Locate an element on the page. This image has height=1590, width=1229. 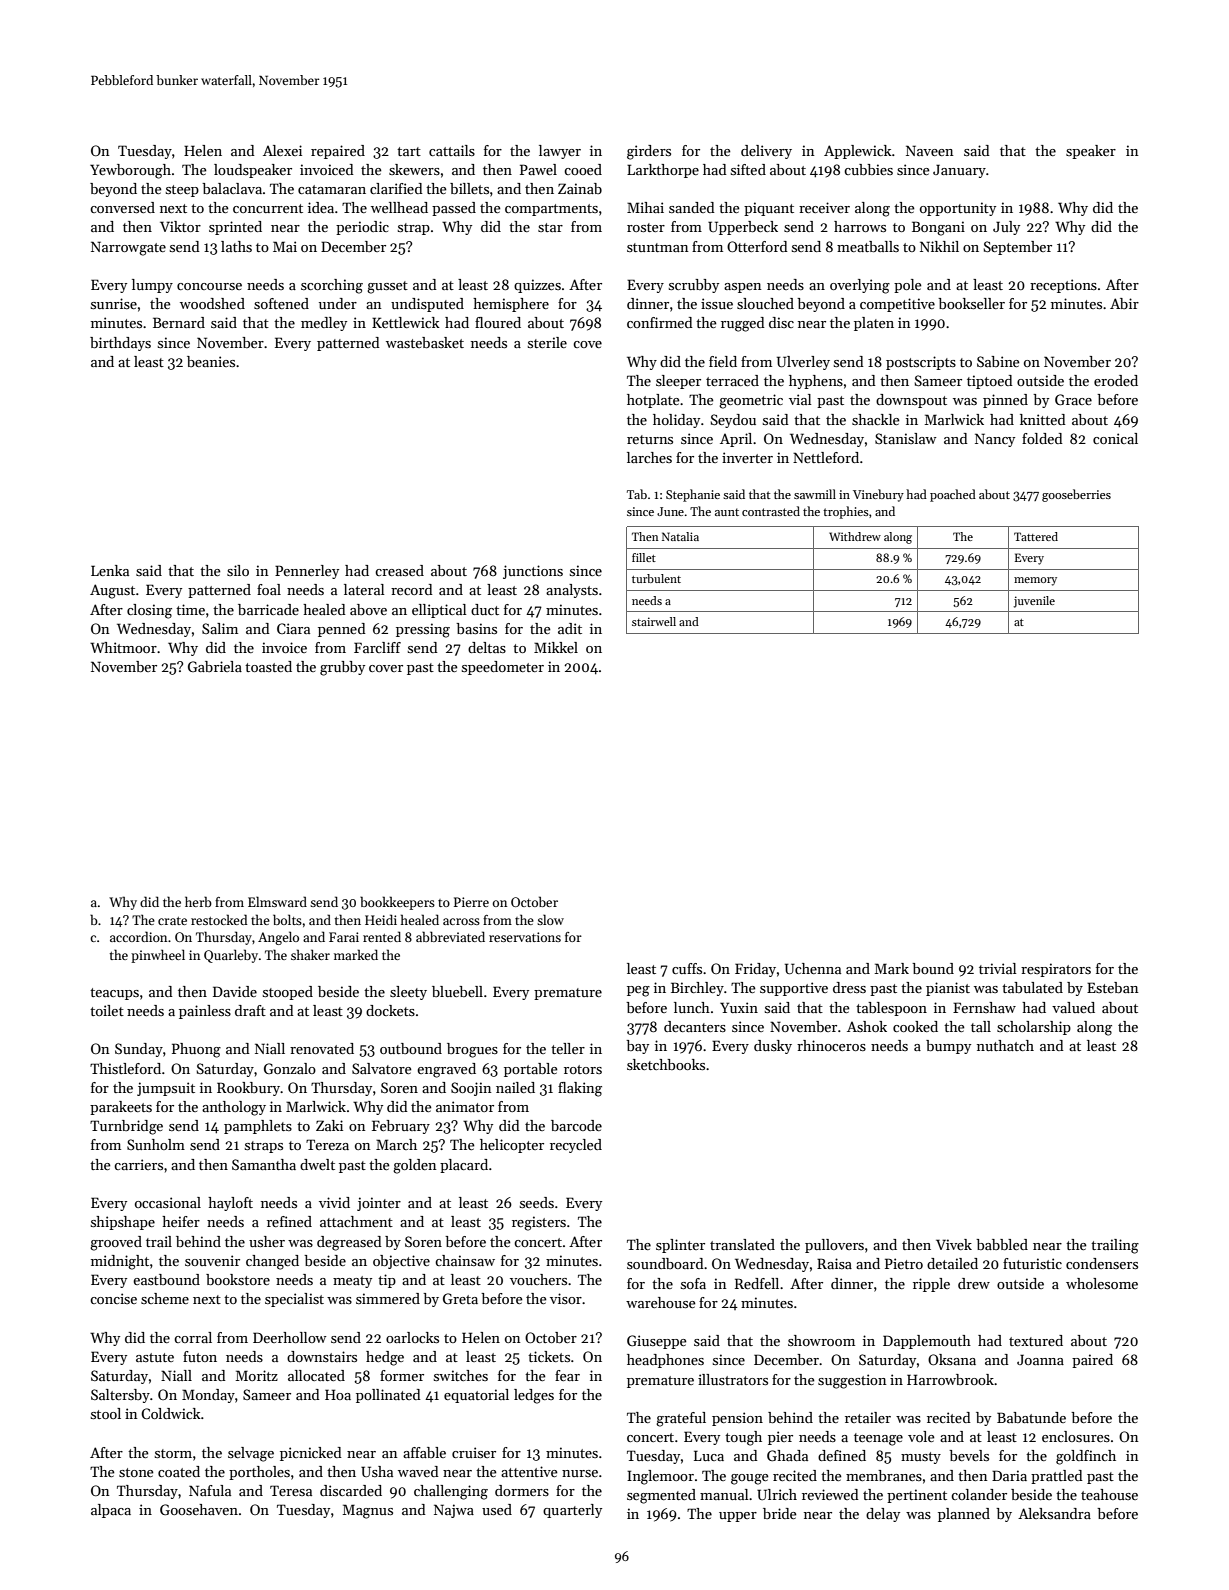
headphones is located at coordinates (665, 1361).
